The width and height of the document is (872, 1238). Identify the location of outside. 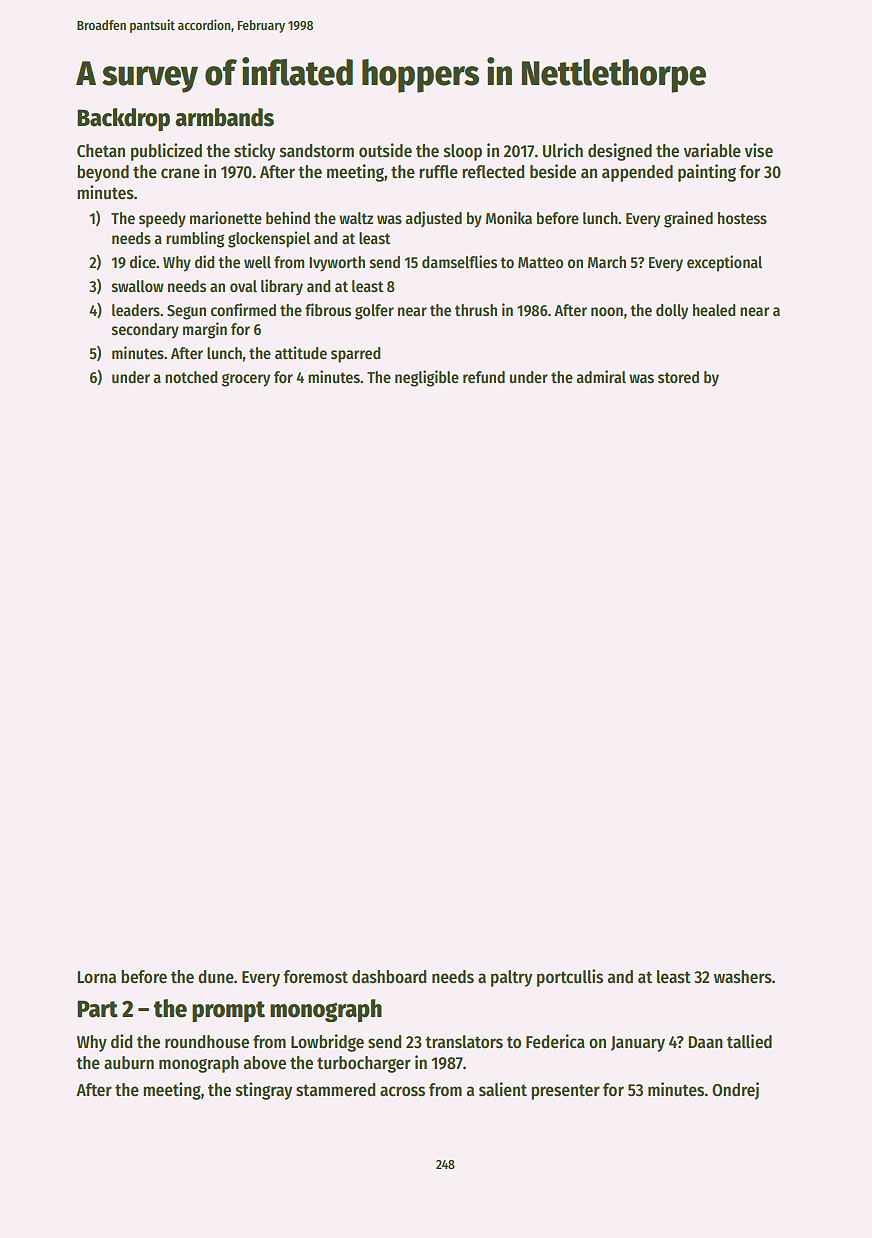
(385, 150).
